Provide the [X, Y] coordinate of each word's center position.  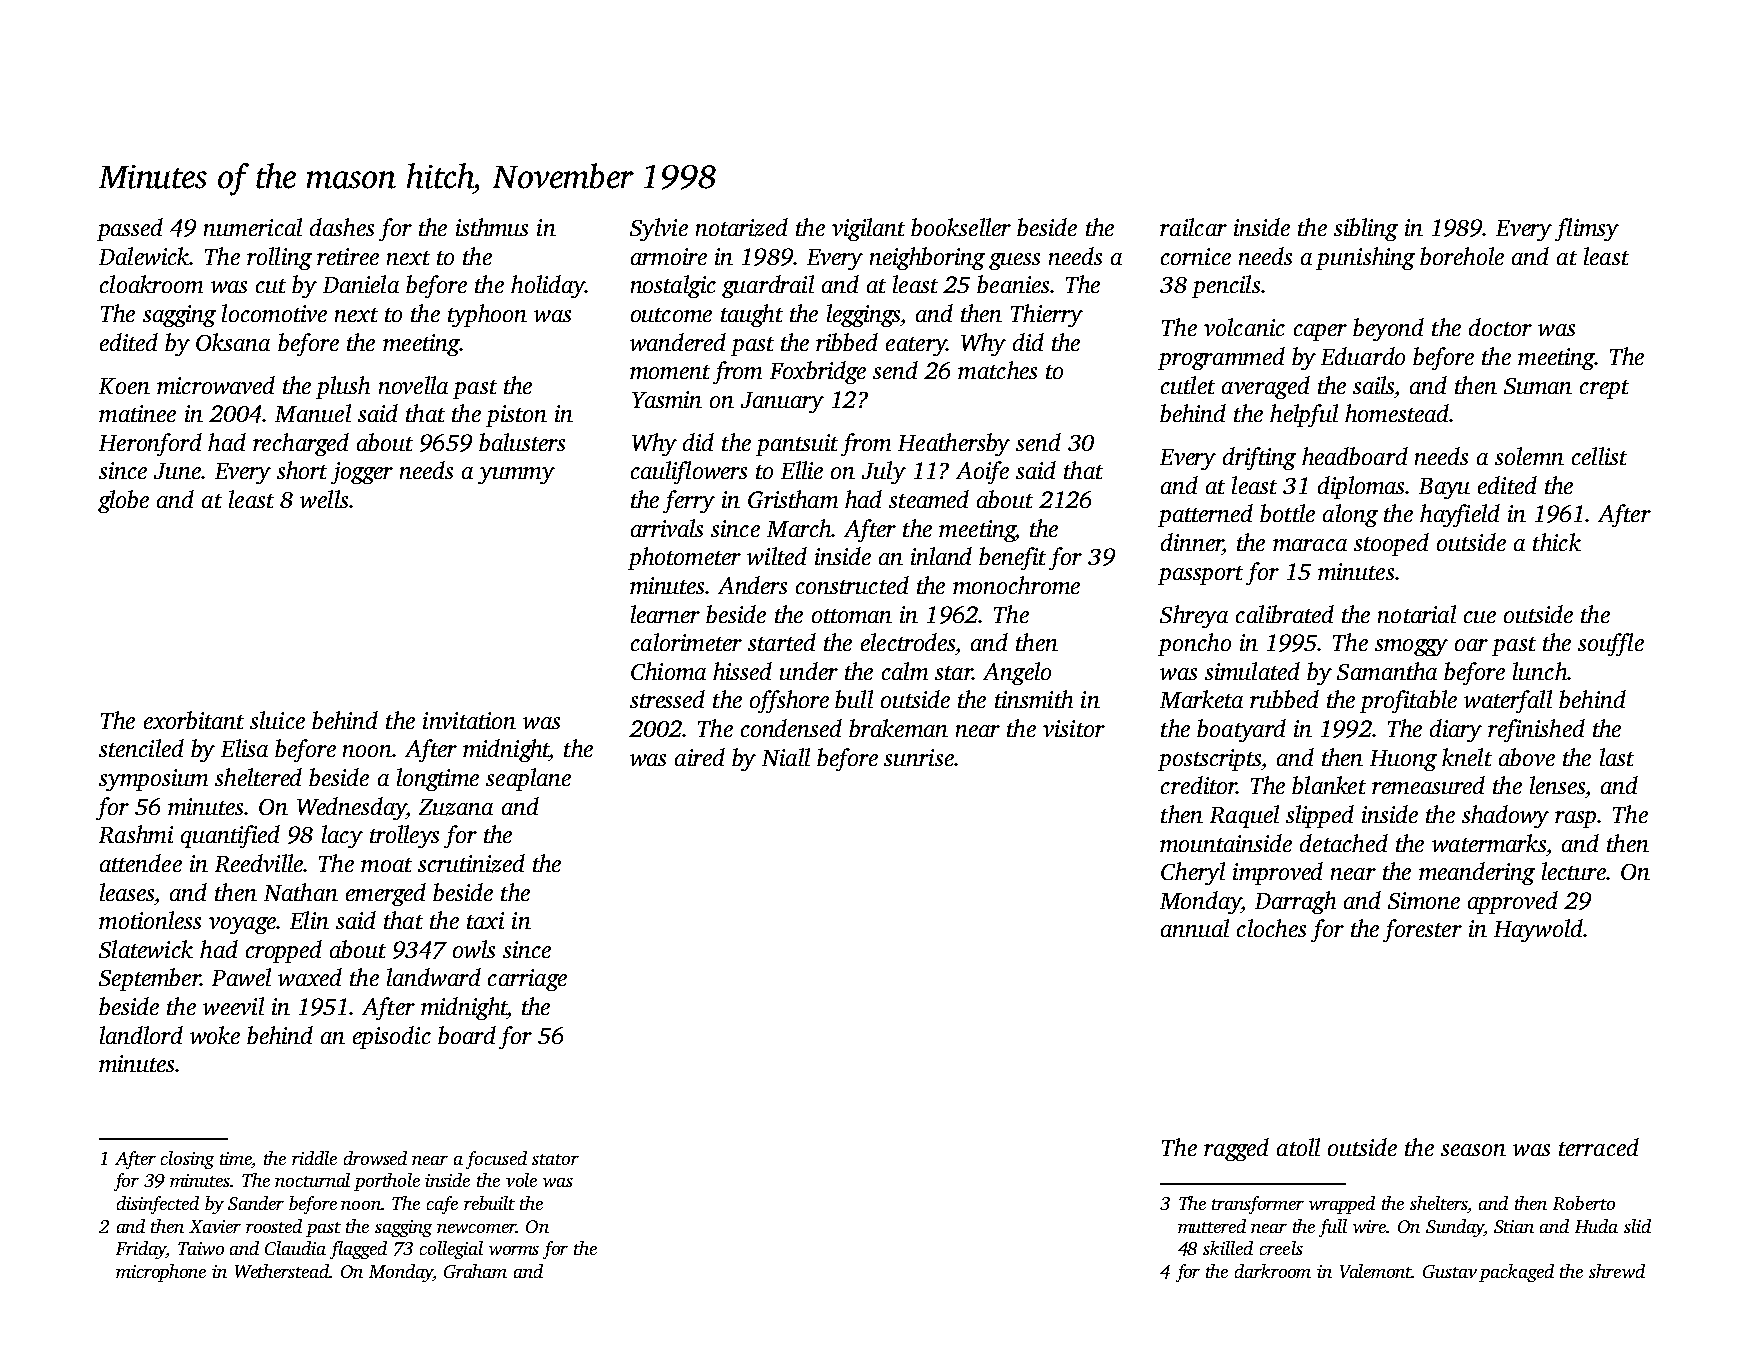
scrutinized [471, 863]
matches [997, 370]
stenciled [141, 748]
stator [555, 1159]
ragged [1236, 1149]
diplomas [1362, 487]
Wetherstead [282, 1271]
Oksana [233, 342]
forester [1422, 930]
